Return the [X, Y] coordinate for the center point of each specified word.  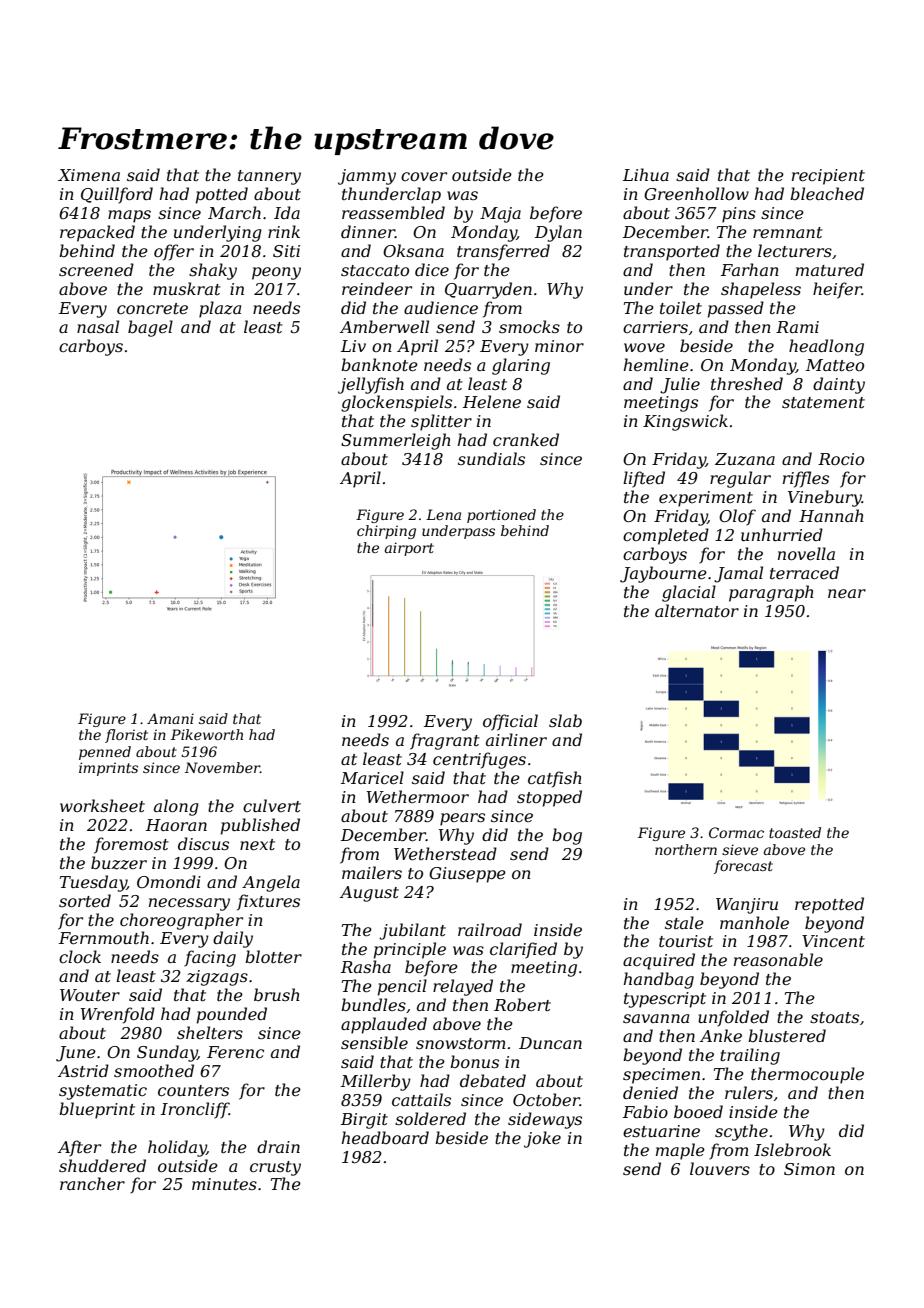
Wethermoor [418, 796]
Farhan [750, 269]
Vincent [833, 941]
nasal [98, 326]
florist [126, 736]
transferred [503, 252]
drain [278, 1146]
